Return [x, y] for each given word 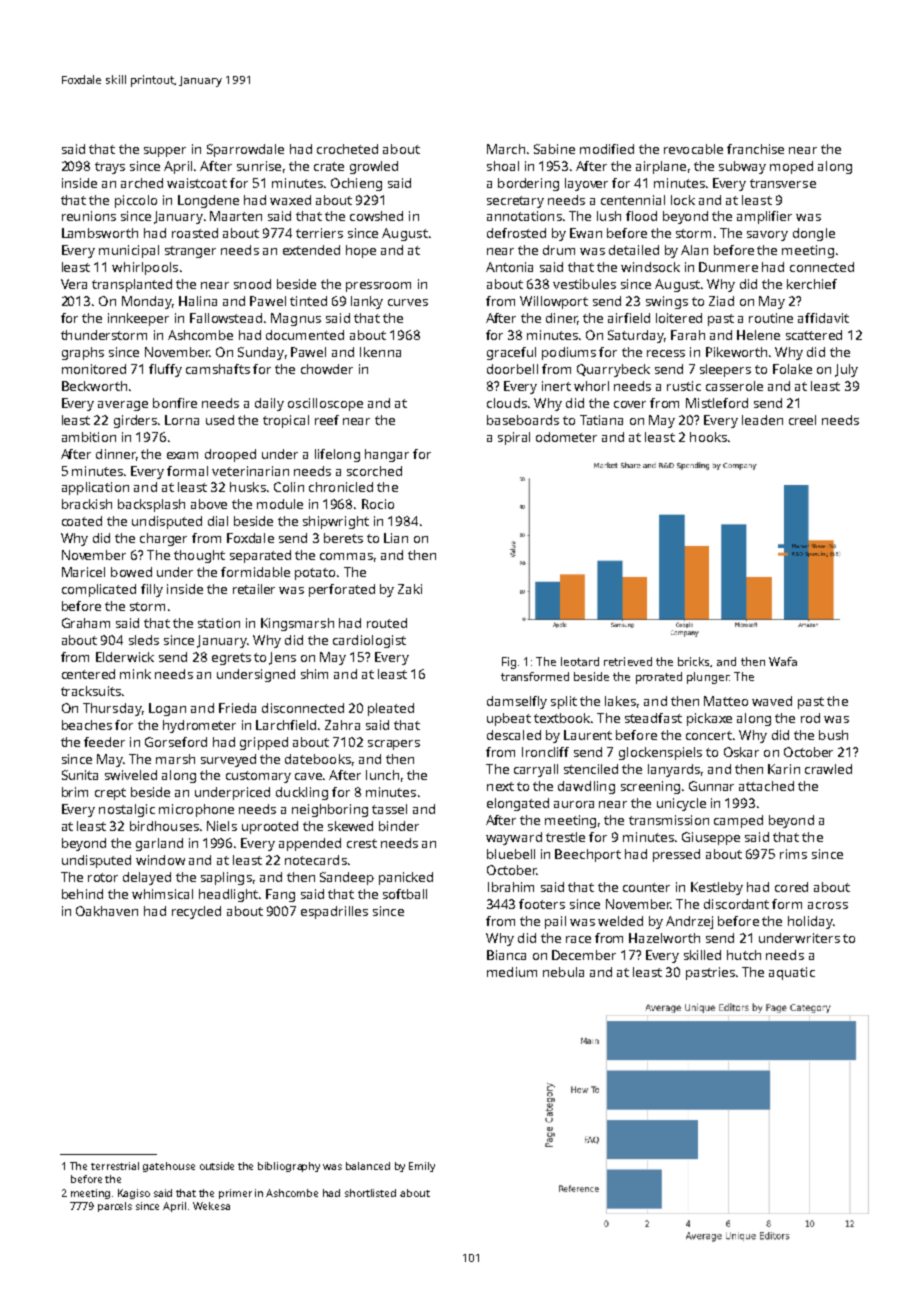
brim [75, 792]
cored [791, 887]
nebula [563, 972]
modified [607, 149]
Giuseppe [711, 838]
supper [165, 152]
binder [399, 826]
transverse [783, 183]
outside [217, 1166]
